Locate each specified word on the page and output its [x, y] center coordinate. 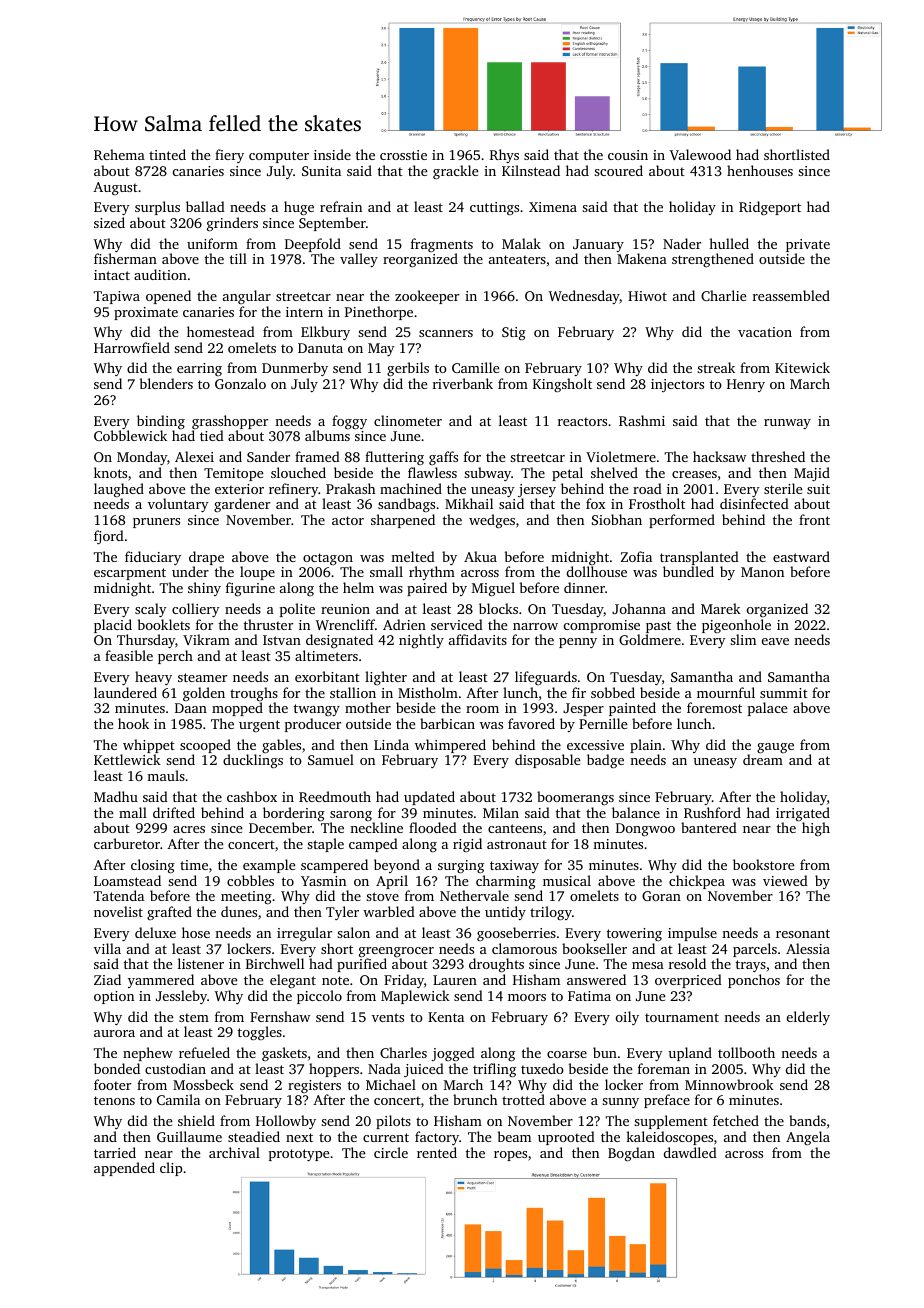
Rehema [119, 154]
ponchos [754, 981]
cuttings [494, 208]
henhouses [760, 170]
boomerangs [575, 798]
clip [171, 1169]
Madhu [116, 796]
